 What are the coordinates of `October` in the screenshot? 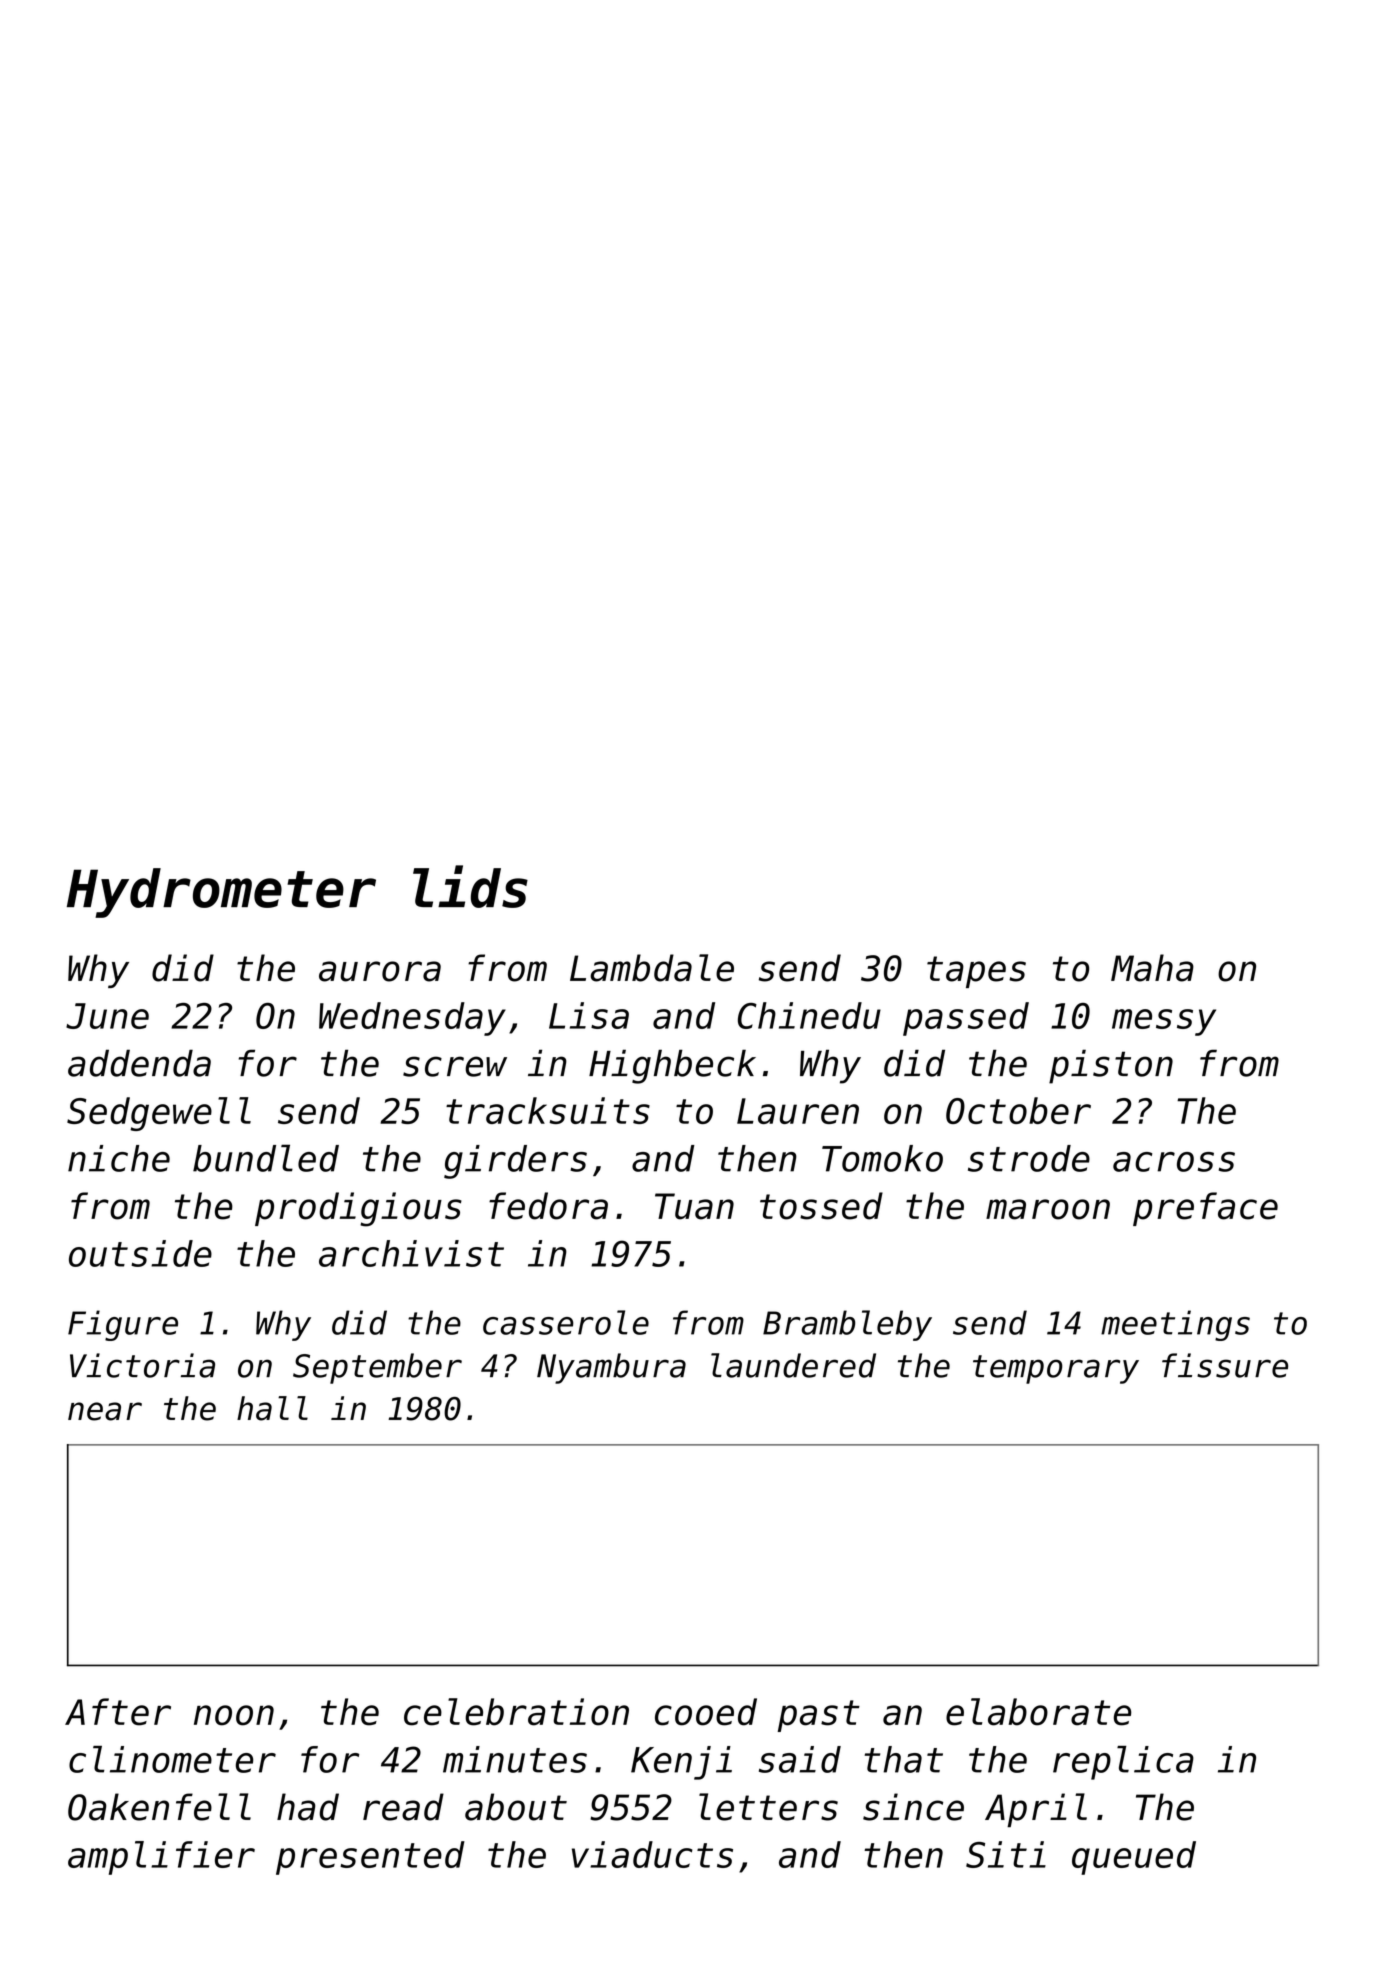 It's located at (1018, 1110).
